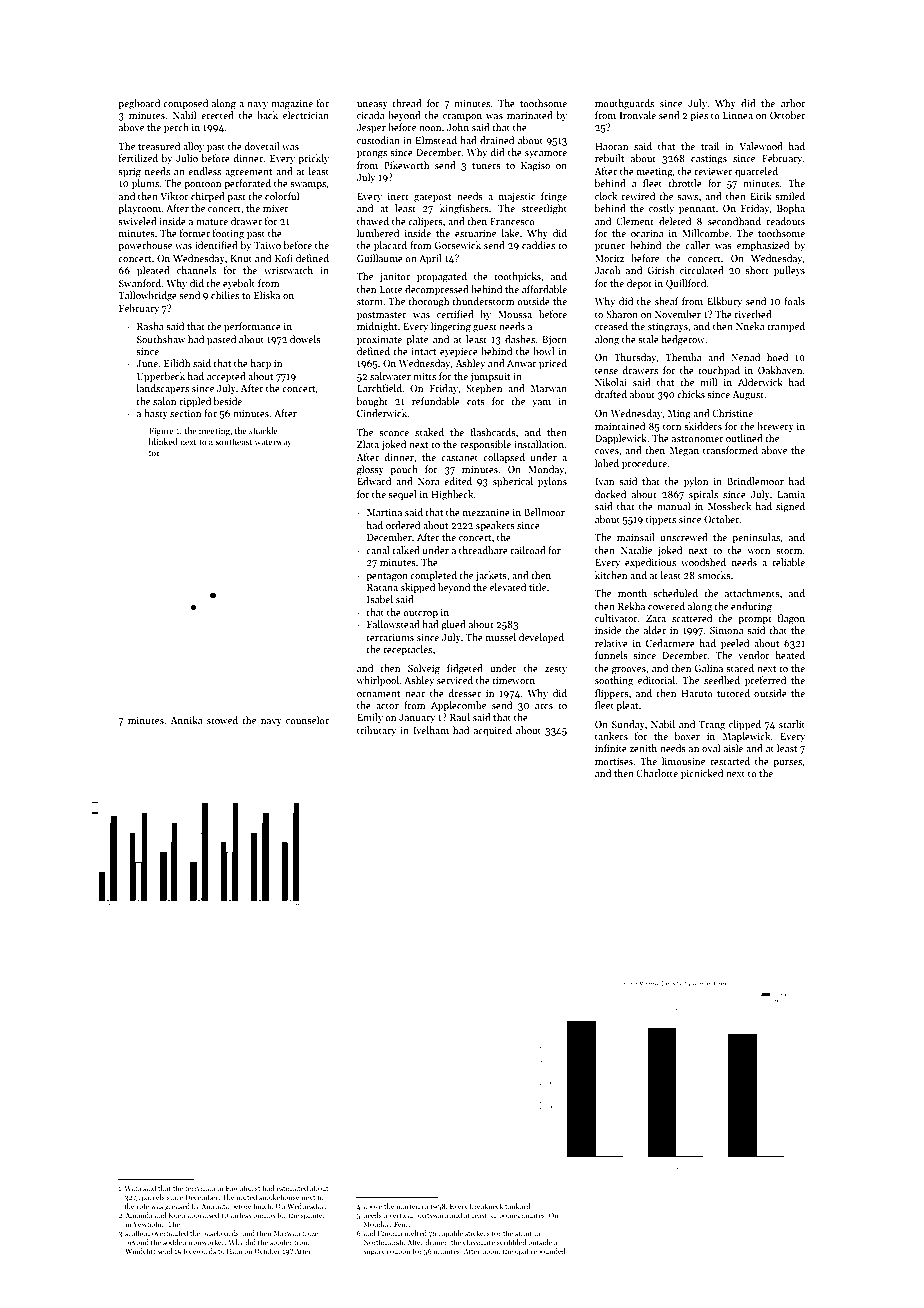 This page has width=924, height=1308. I want to click on Valewood, so click(761, 146).
